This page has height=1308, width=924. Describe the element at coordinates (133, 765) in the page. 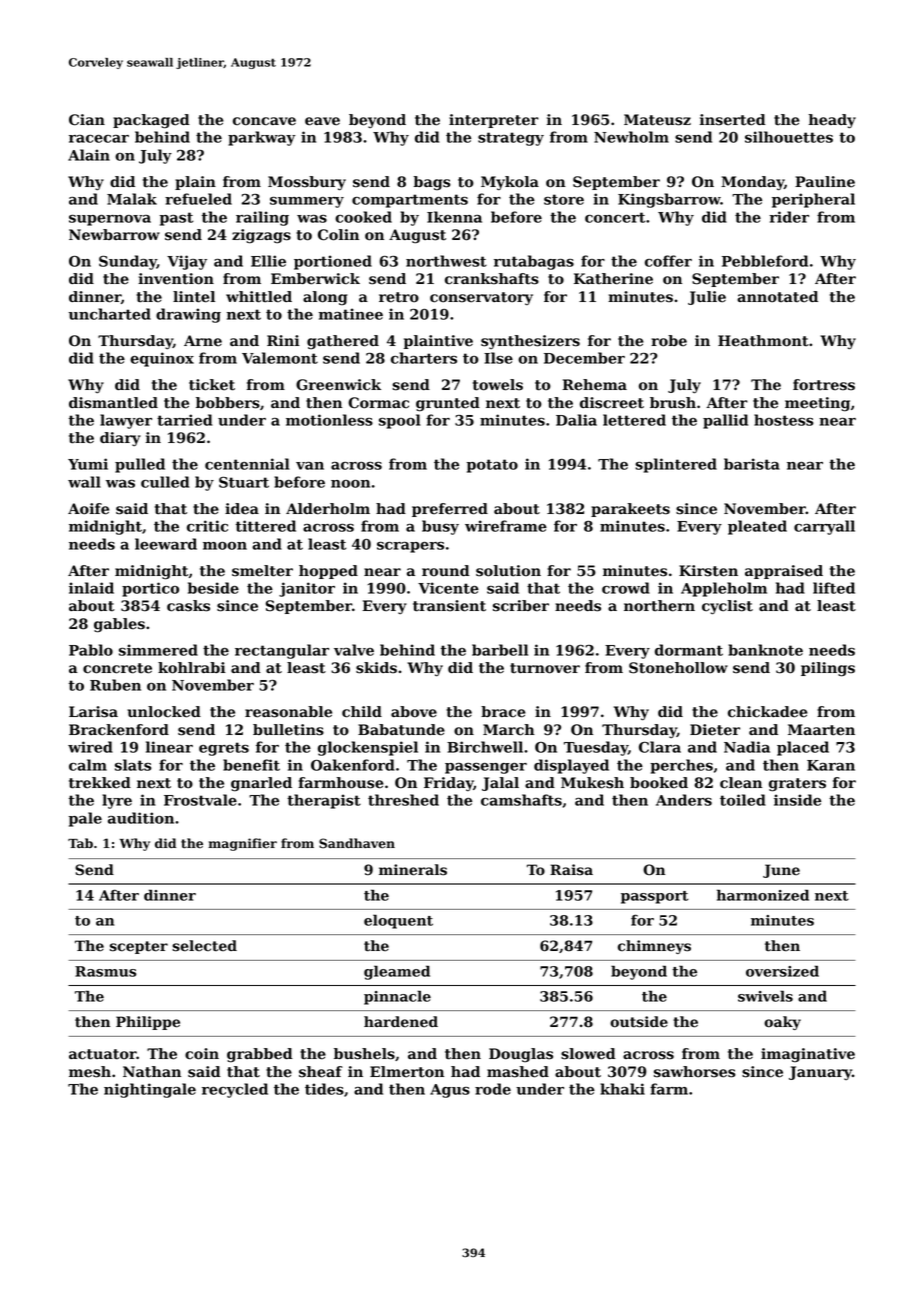

I see `slats` at that location.
